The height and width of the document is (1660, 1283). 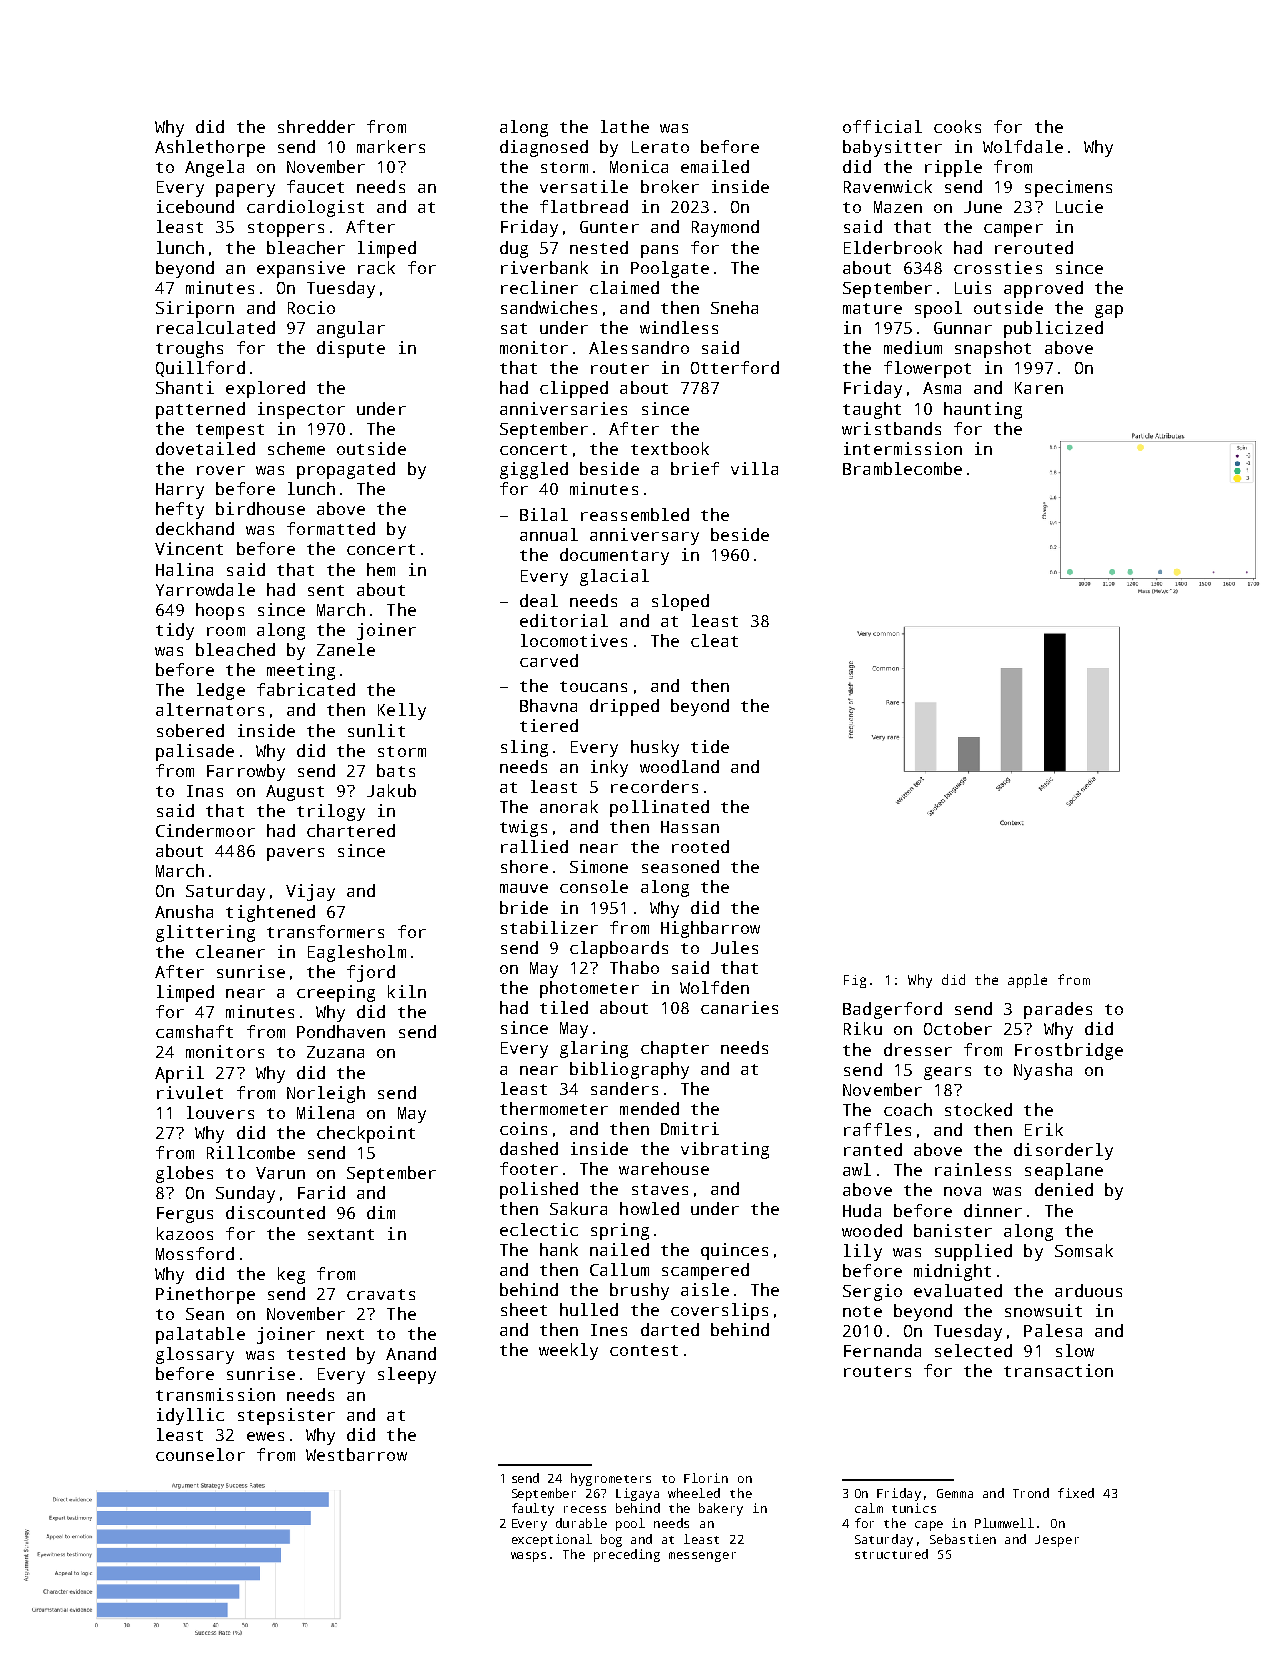 I want to click on diagnosed, so click(x=544, y=148).
